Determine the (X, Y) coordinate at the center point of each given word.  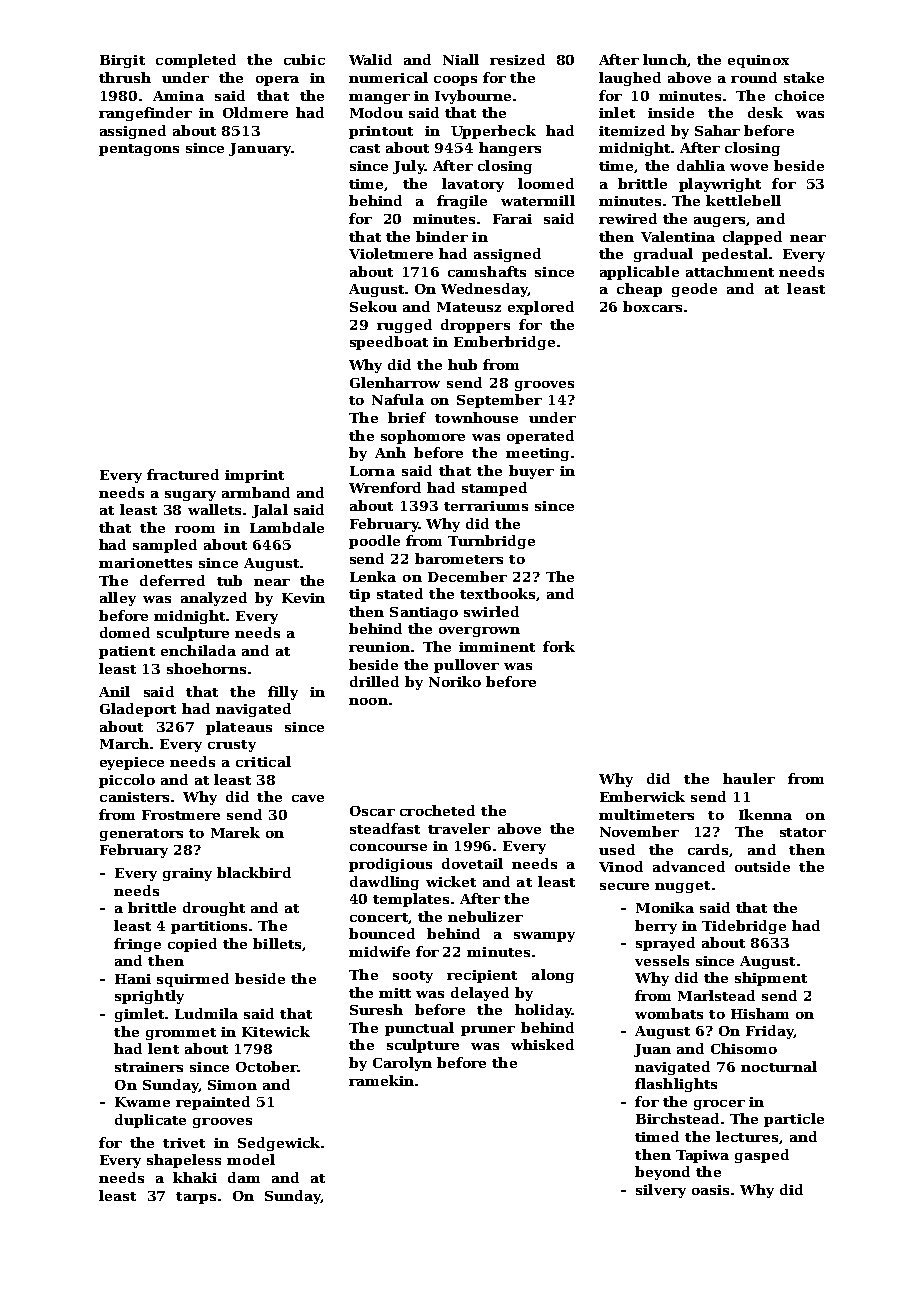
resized (517, 59)
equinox (758, 61)
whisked (542, 1044)
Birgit (122, 61)
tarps (196, 1198)
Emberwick (642, 796)
